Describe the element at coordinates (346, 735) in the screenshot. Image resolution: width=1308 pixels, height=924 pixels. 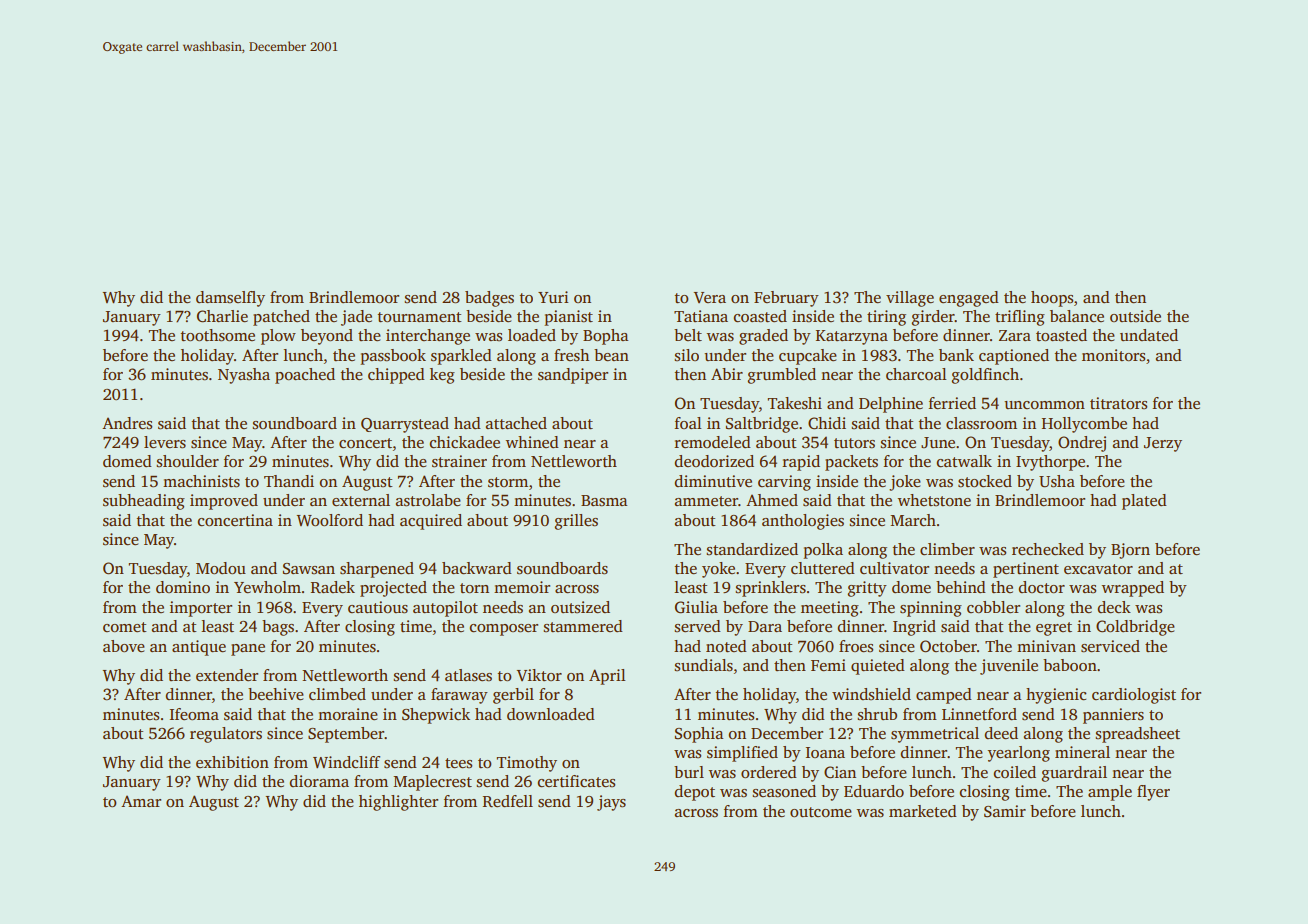
I see `September` at that location.
